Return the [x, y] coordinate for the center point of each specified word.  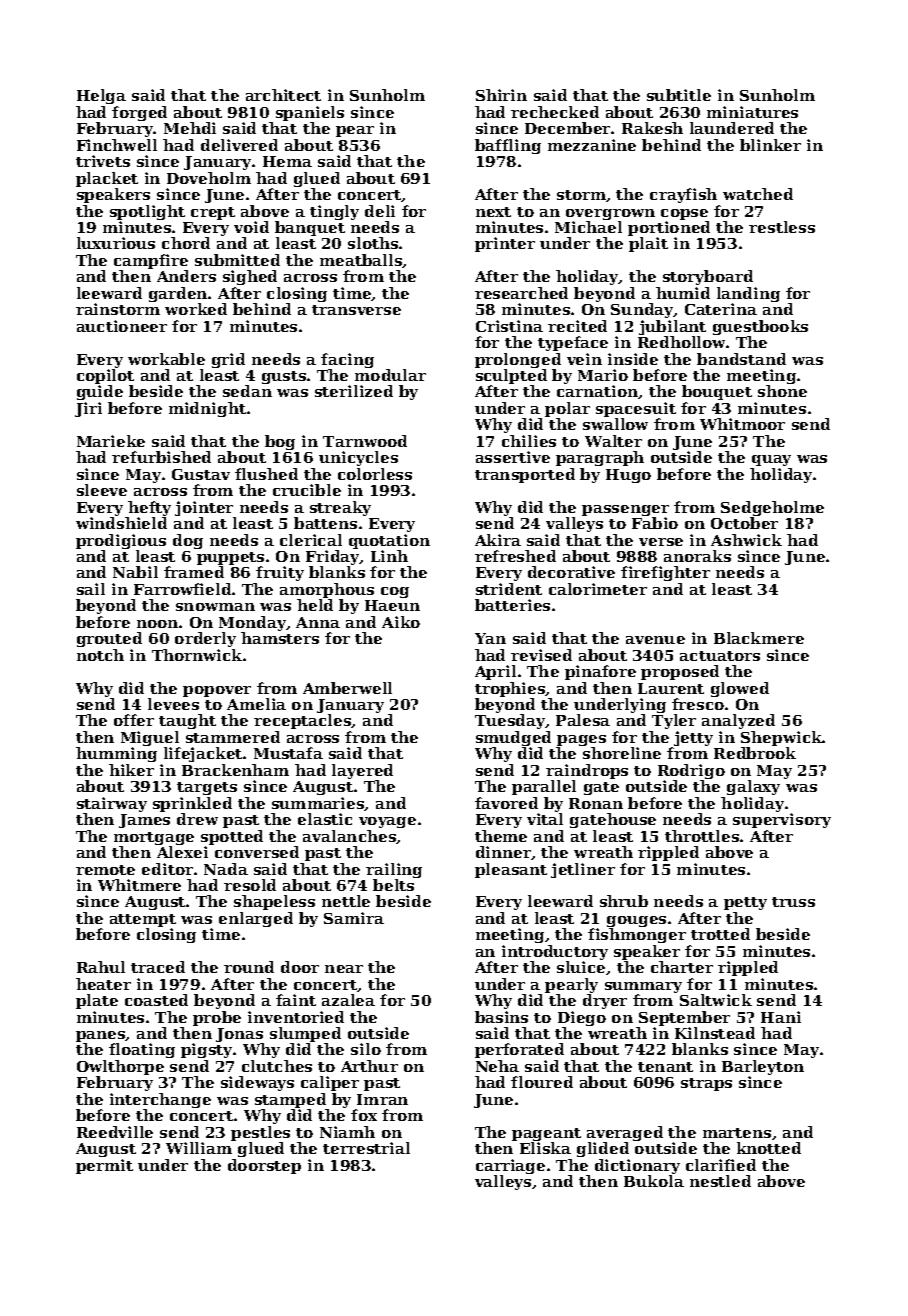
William [199, 1148]
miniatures [752, 112]
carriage [510, 1166]
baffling [508, 146]
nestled [720, 1181]
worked [196, 309]
